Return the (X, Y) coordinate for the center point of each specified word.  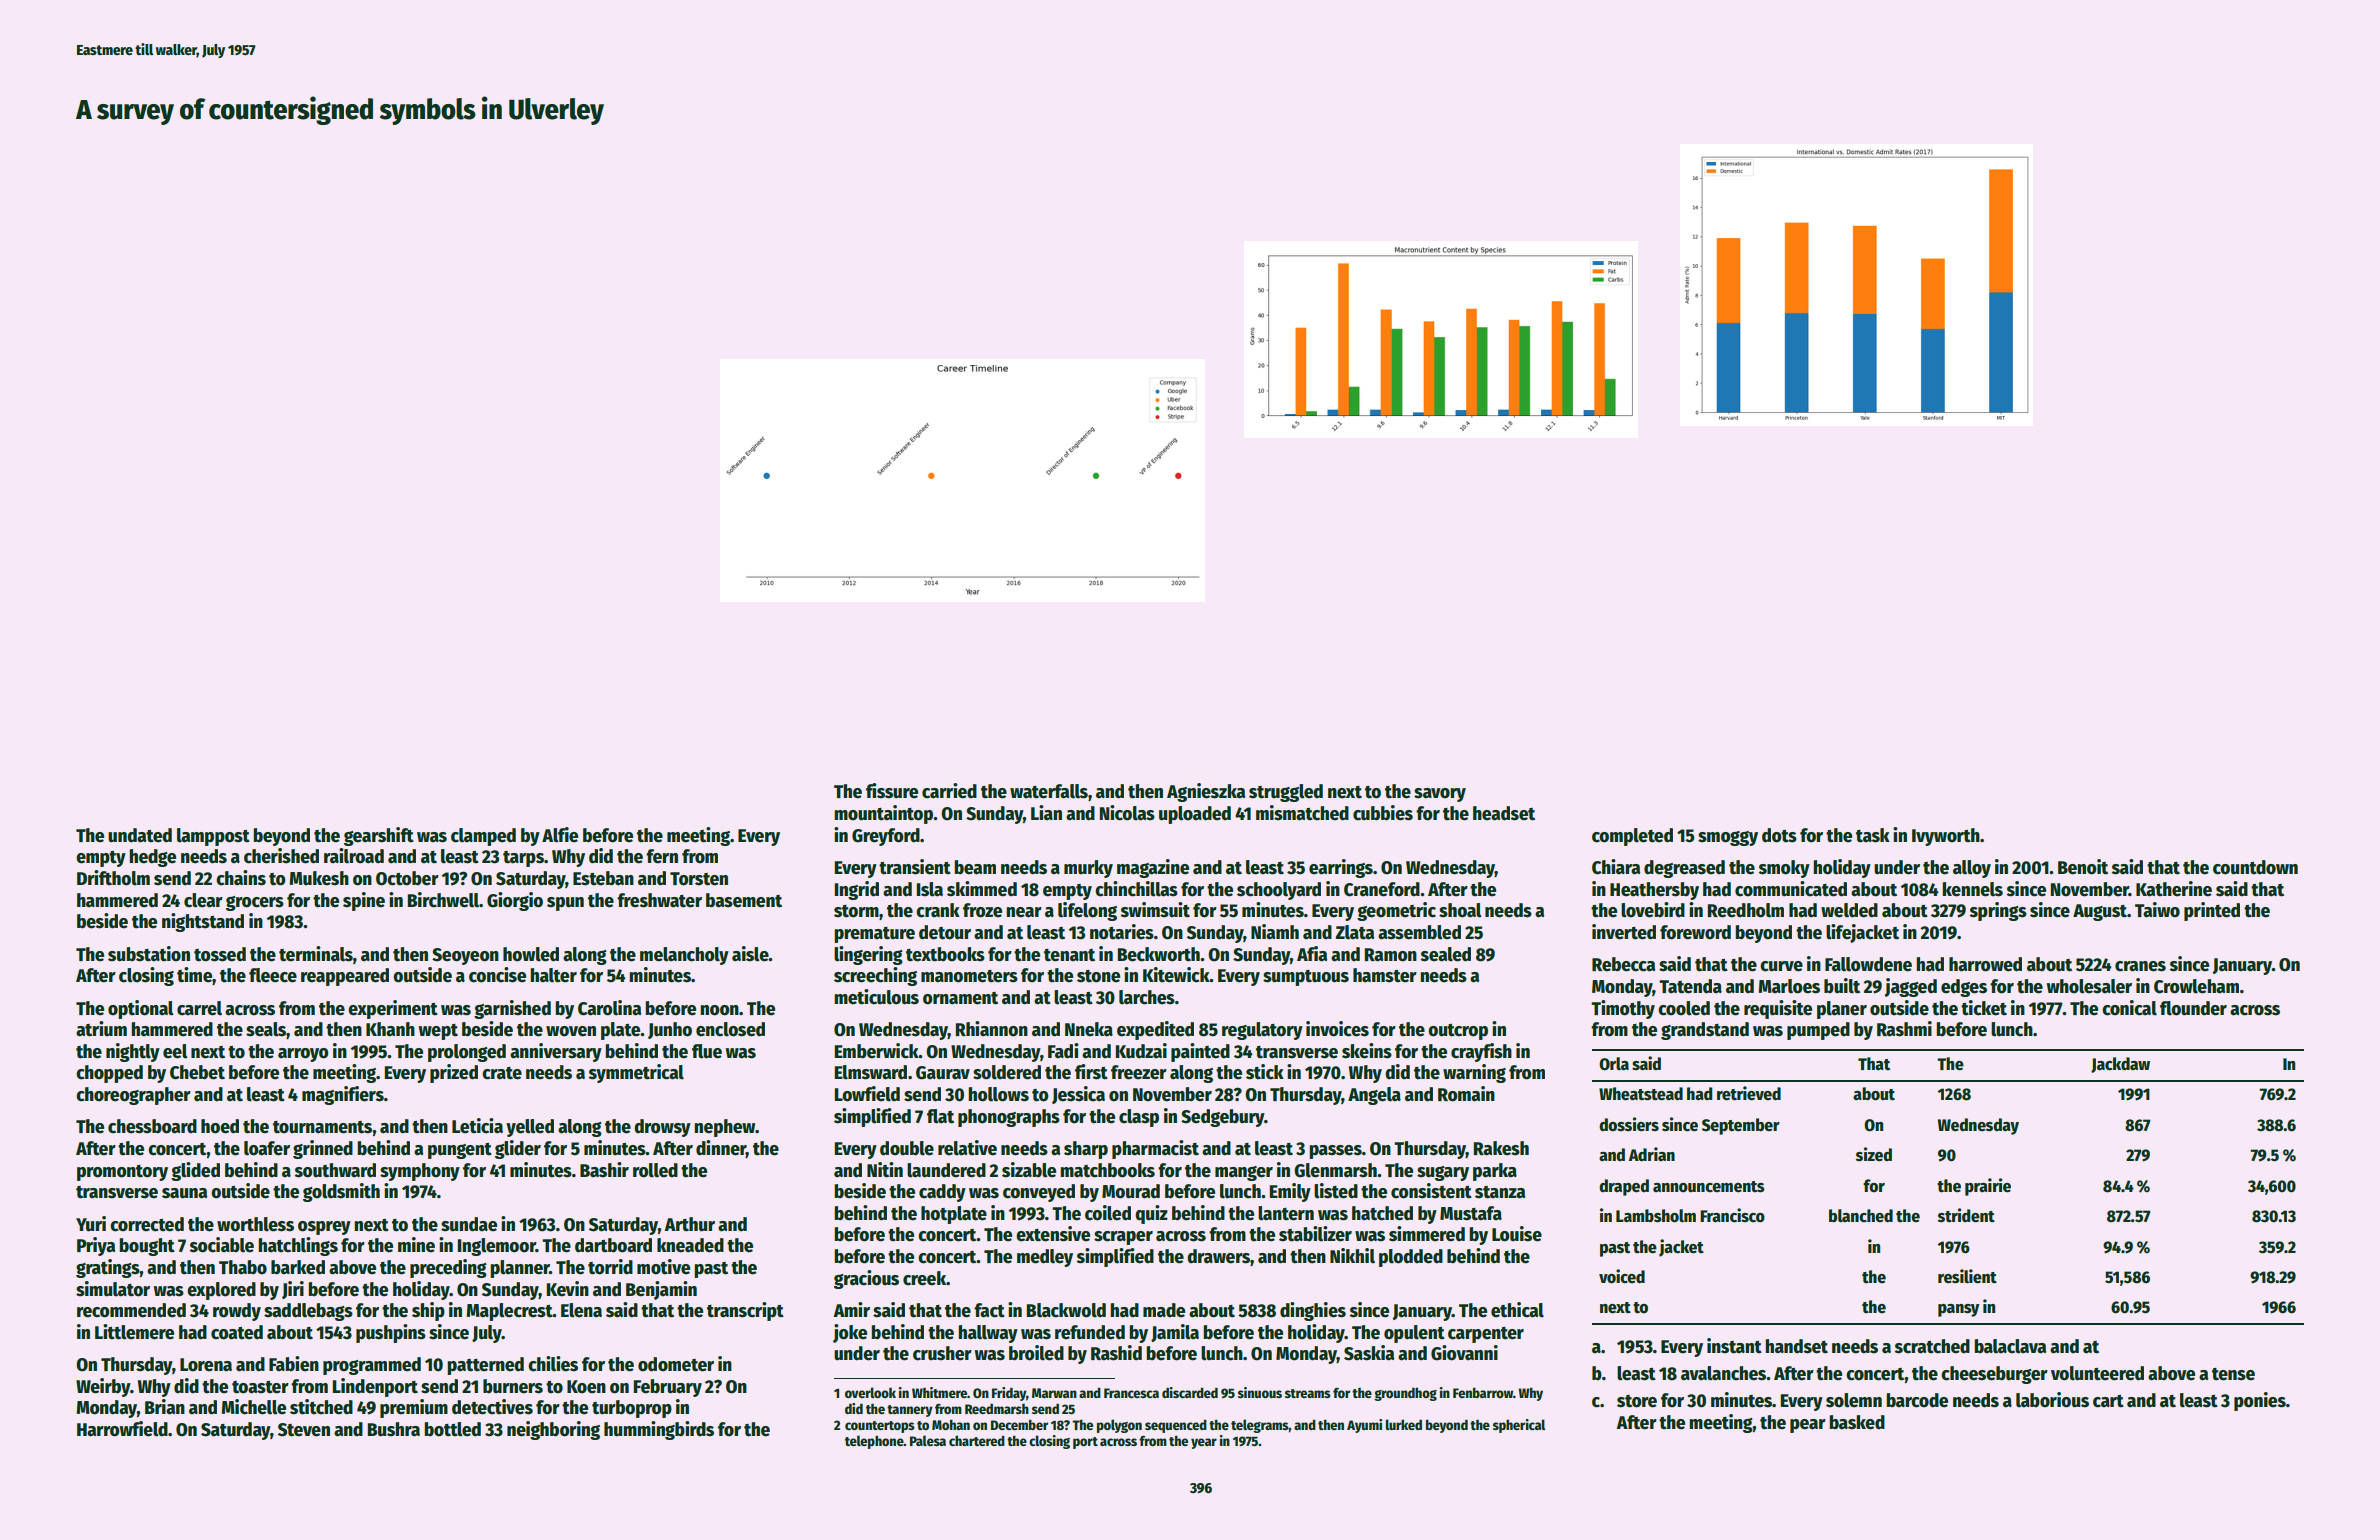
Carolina (609, 1008)
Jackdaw (2120, 1065)
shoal (1460, 910)
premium (414, 1408)
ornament (960, 998)
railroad (354, 856)
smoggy (1728, 838)
